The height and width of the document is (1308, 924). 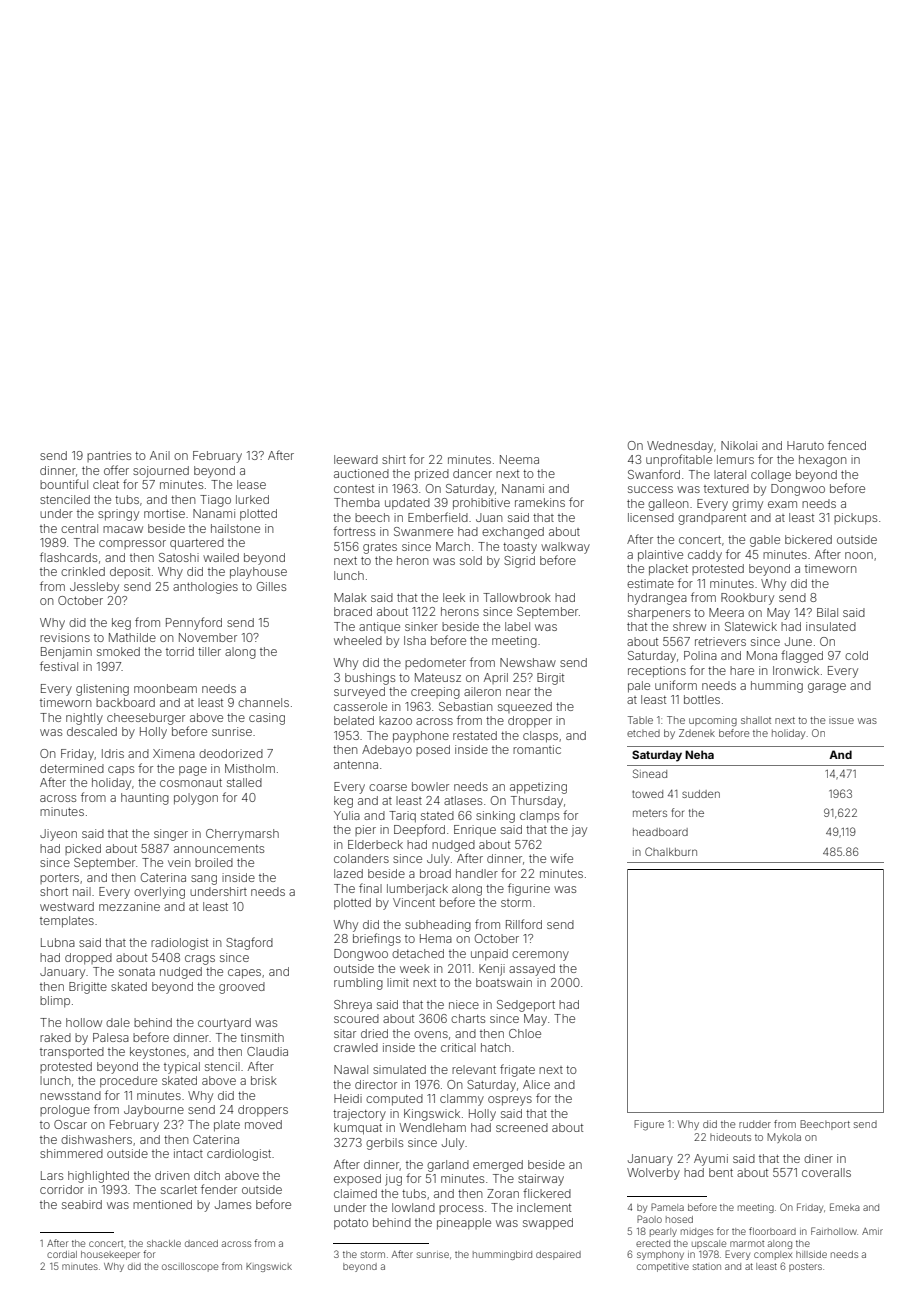 What do you see at coordinates (359, 693) in the document?
I see `surveyed` at bounding box center [359, 693].
